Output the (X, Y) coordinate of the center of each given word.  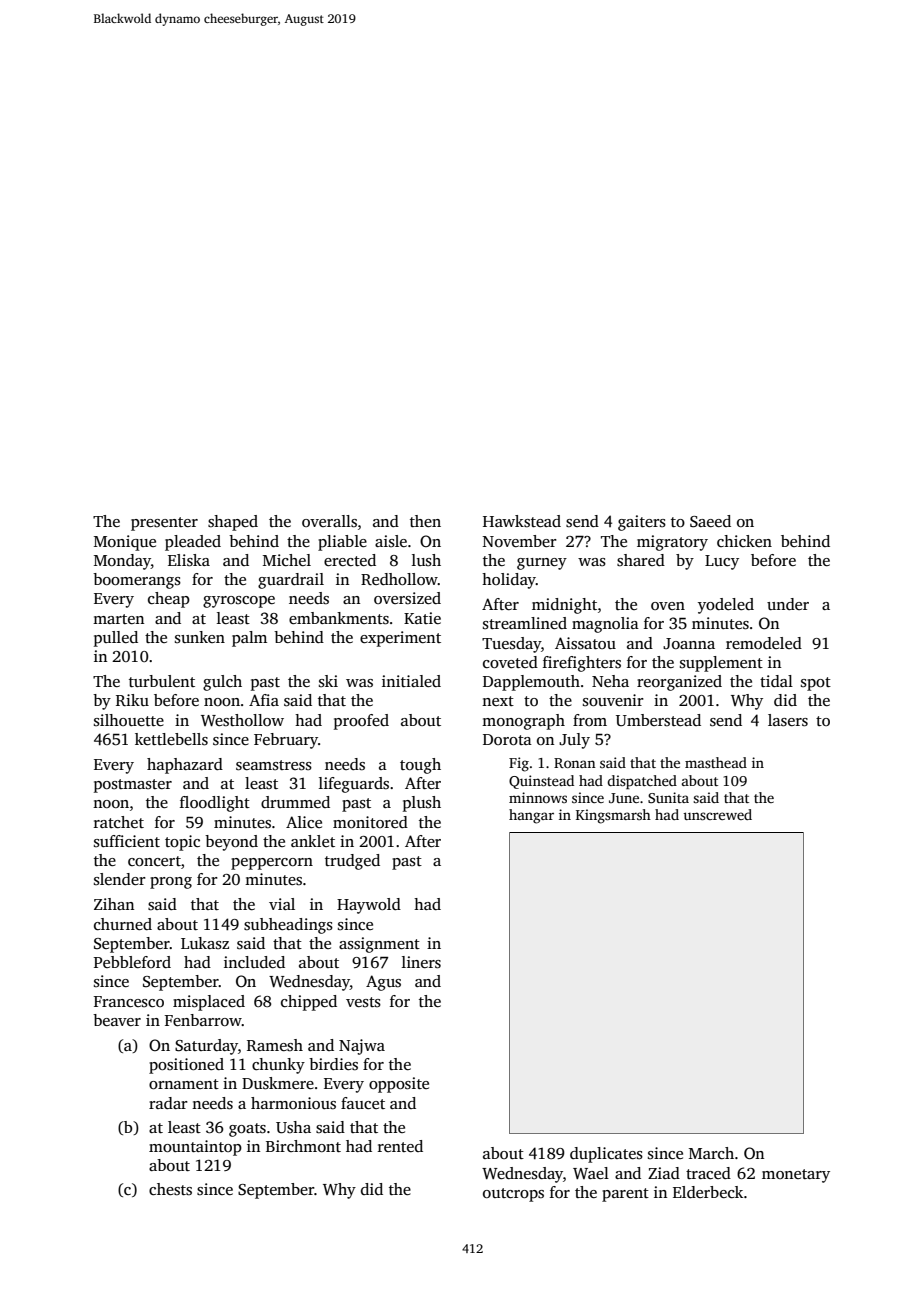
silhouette (129, 720)
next (498, 701)
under (788, 604)
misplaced (209, 1003)
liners (421, 962)
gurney (542, 564)
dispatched (642, 782)
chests (170, 1189)
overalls (329, 521)
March (711, 1153)
